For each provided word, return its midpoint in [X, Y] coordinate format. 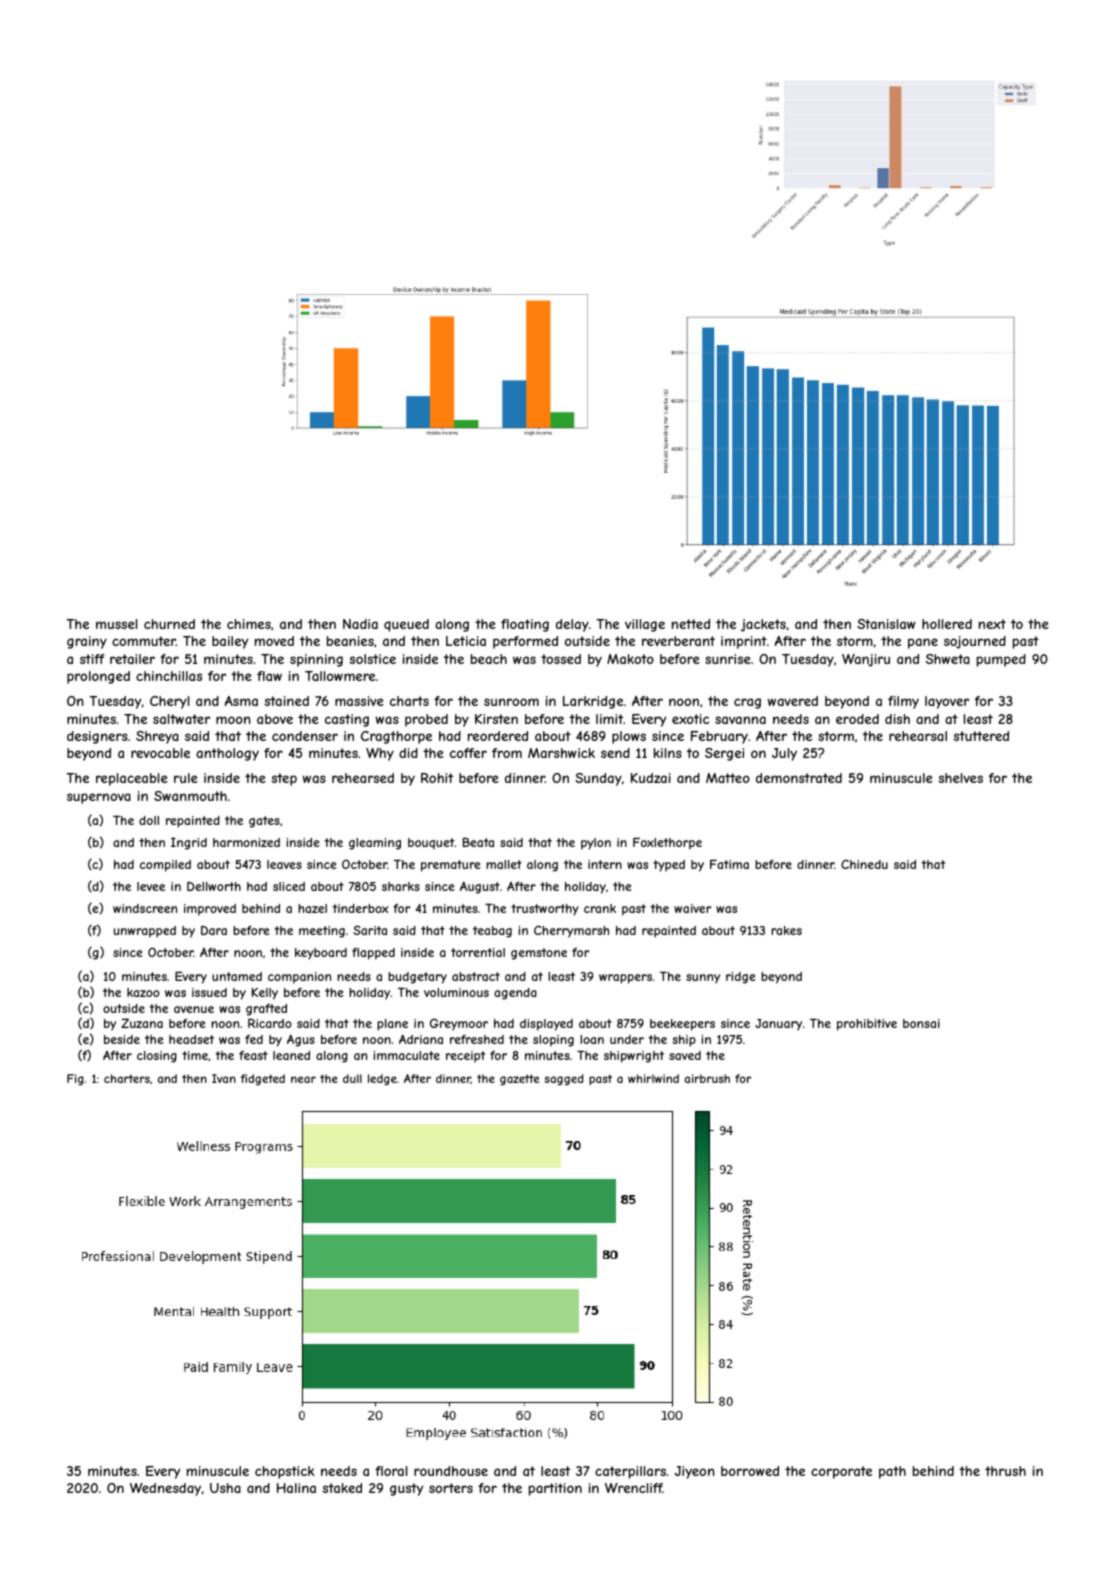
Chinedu [864, 864]
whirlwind [653, 1078]
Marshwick [561, 753]
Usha [225, 1488]
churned [169, 624]
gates [264, 822]
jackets [763, 625]
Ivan [224, 1078]
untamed [237, 976]
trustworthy [545, 910]
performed [525, 642]
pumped [1001, 660]
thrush [1005, 1471]
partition [555, 1489]
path [892, 1472]
